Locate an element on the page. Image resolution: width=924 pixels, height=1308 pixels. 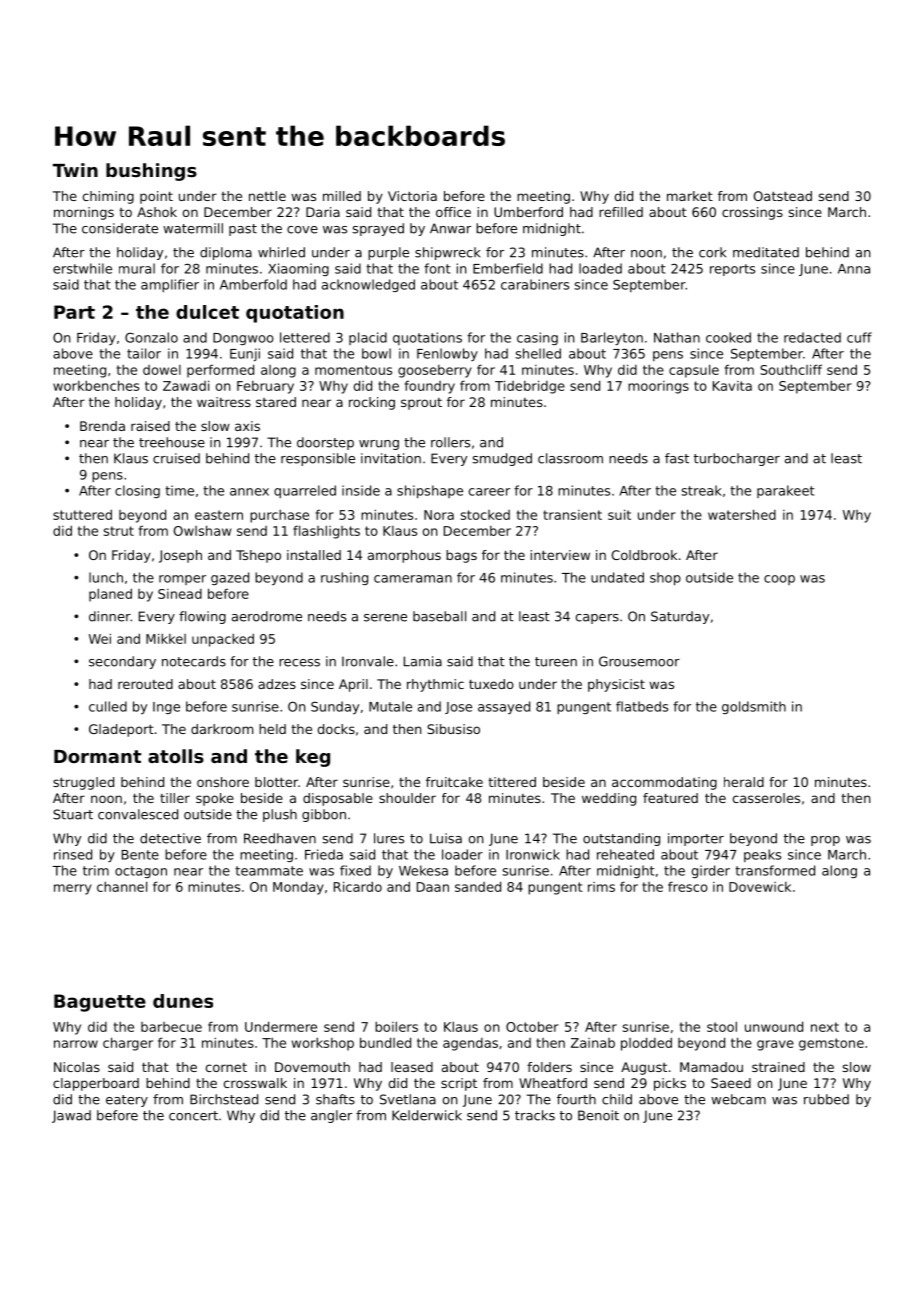
octagon is located at coordinates (141, 872).
